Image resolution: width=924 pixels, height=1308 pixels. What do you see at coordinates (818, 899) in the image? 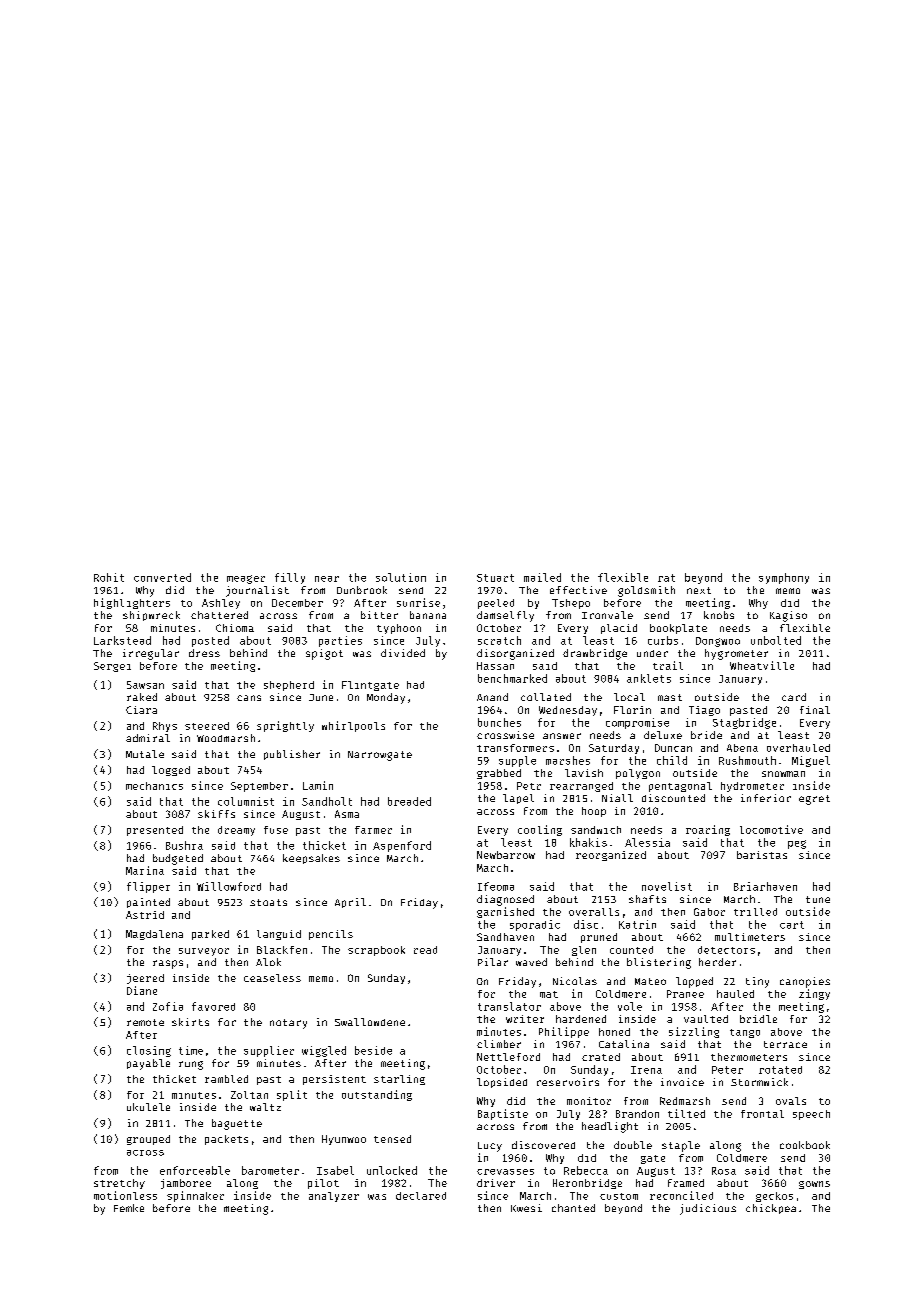
I see `tune` at bounding box center [818, 899].
